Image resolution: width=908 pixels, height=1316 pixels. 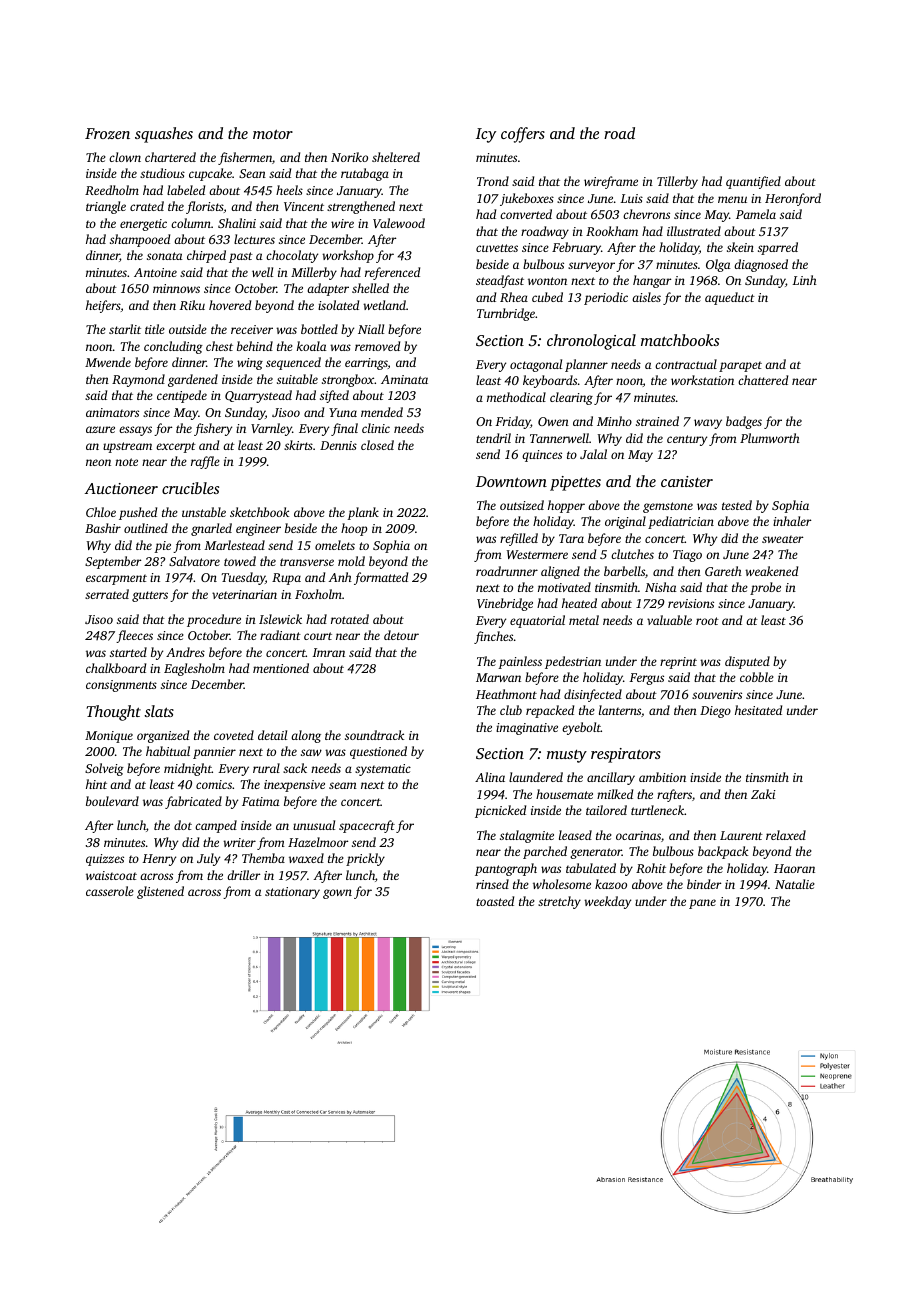 I want to click on Diego, so click(x=715, y=712).
